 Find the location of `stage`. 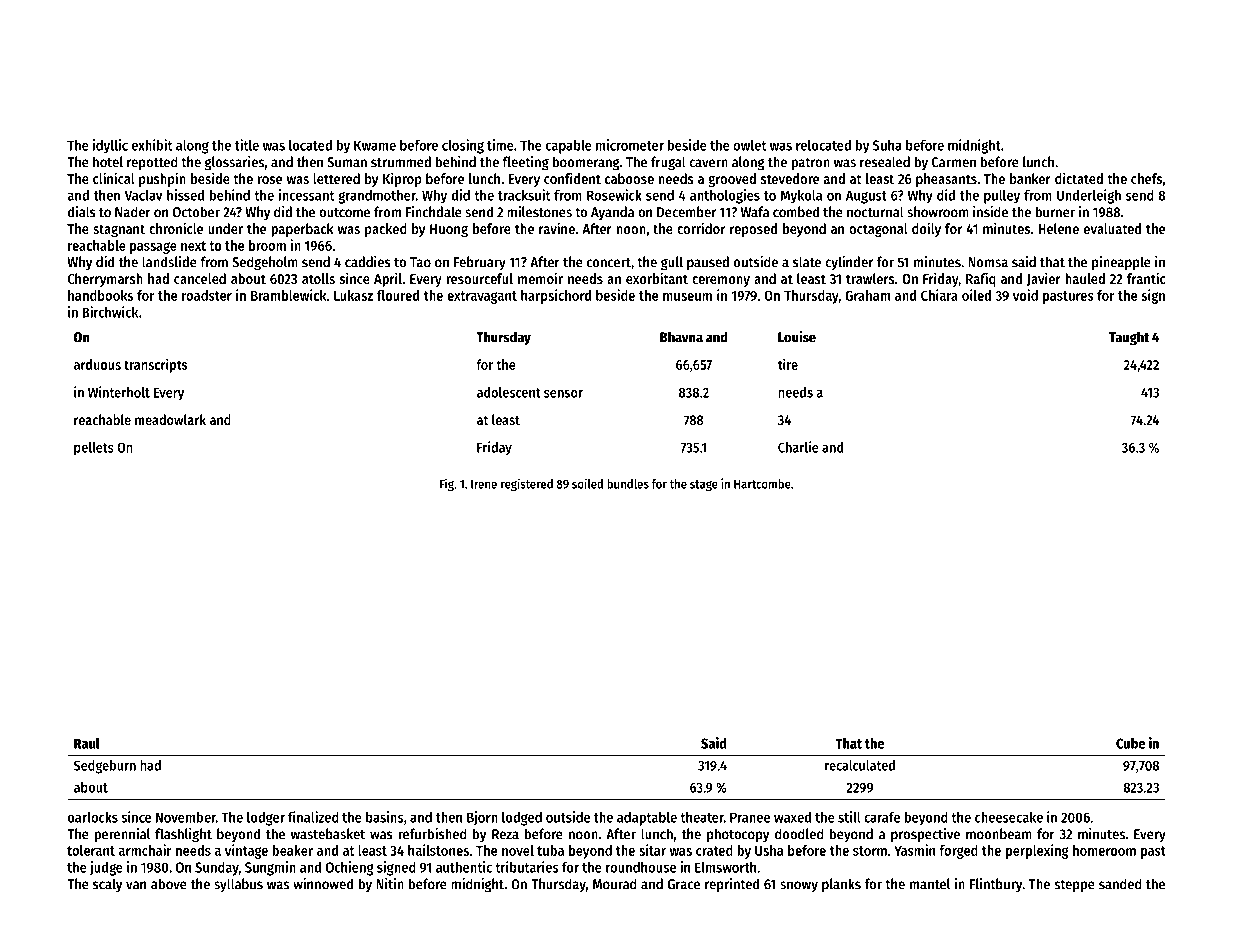

stage is located at coordinates (704, 485).
